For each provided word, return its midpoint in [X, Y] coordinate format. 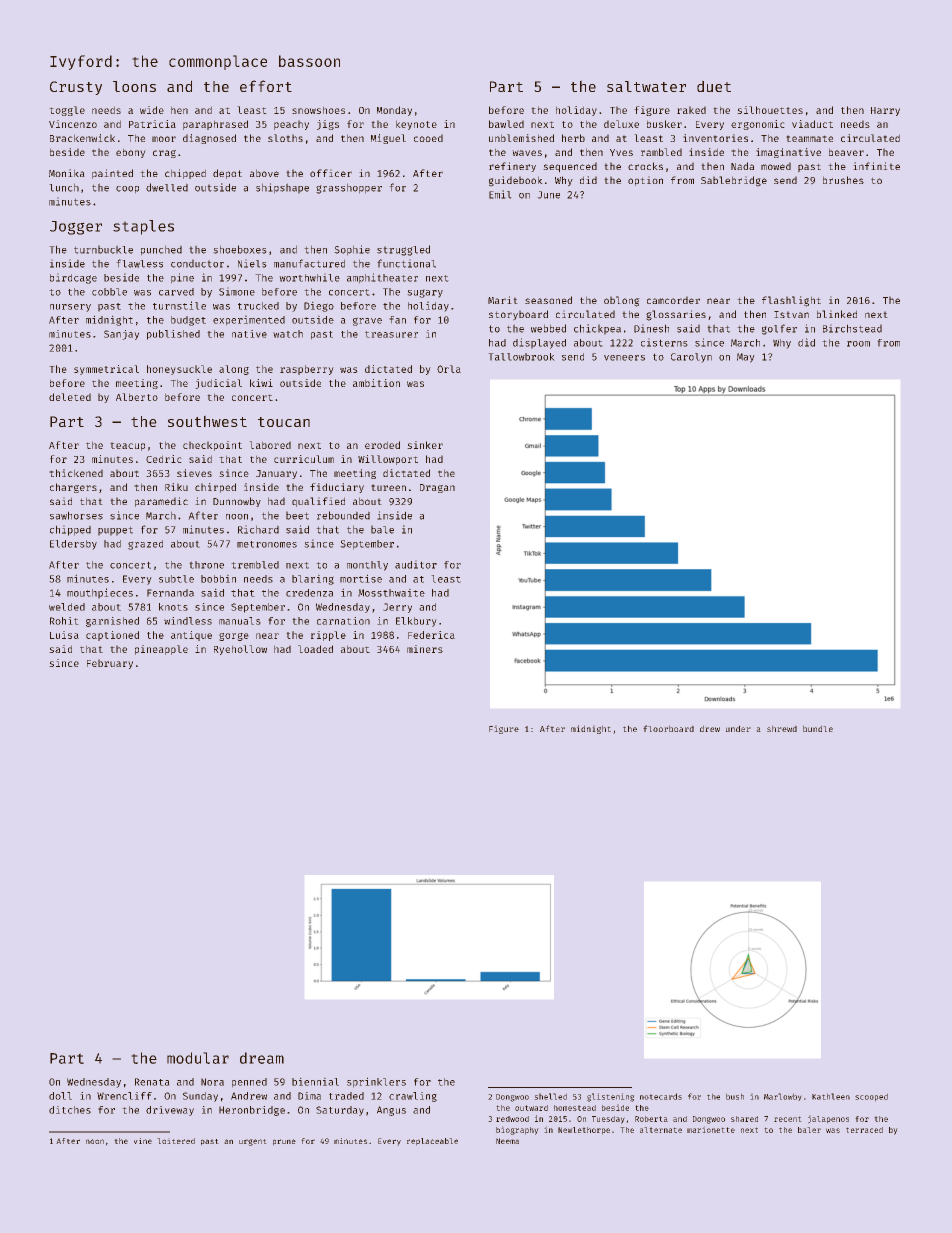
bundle [818, 728]
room [858, 344]
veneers [624, 358]
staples [143, 227]
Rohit [64, 621]
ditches [70, 1110]
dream [262, 1058]
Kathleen [831, 1096]
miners [425, 649]
